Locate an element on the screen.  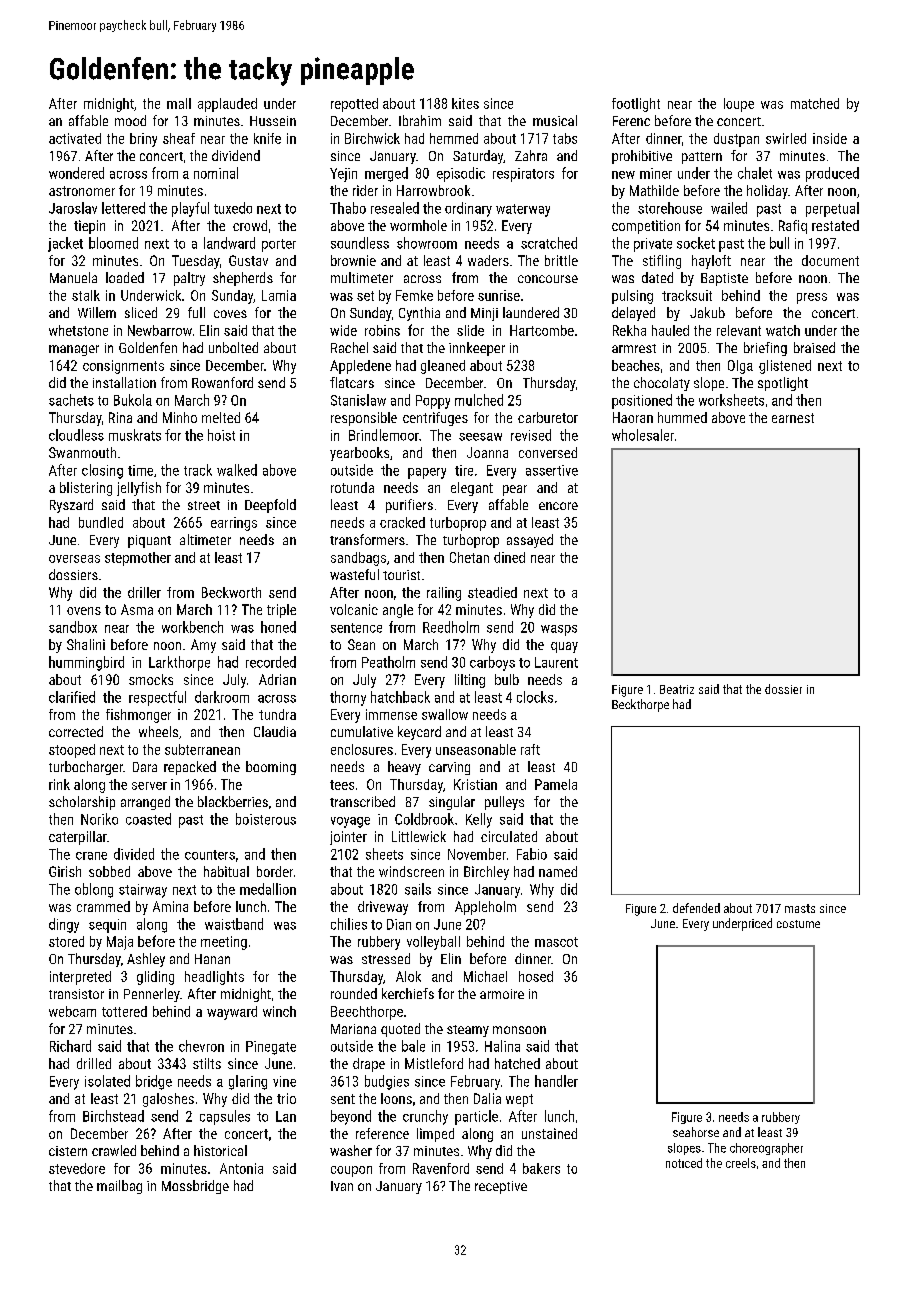
Beatriz is located at coordinates (677, 689).
